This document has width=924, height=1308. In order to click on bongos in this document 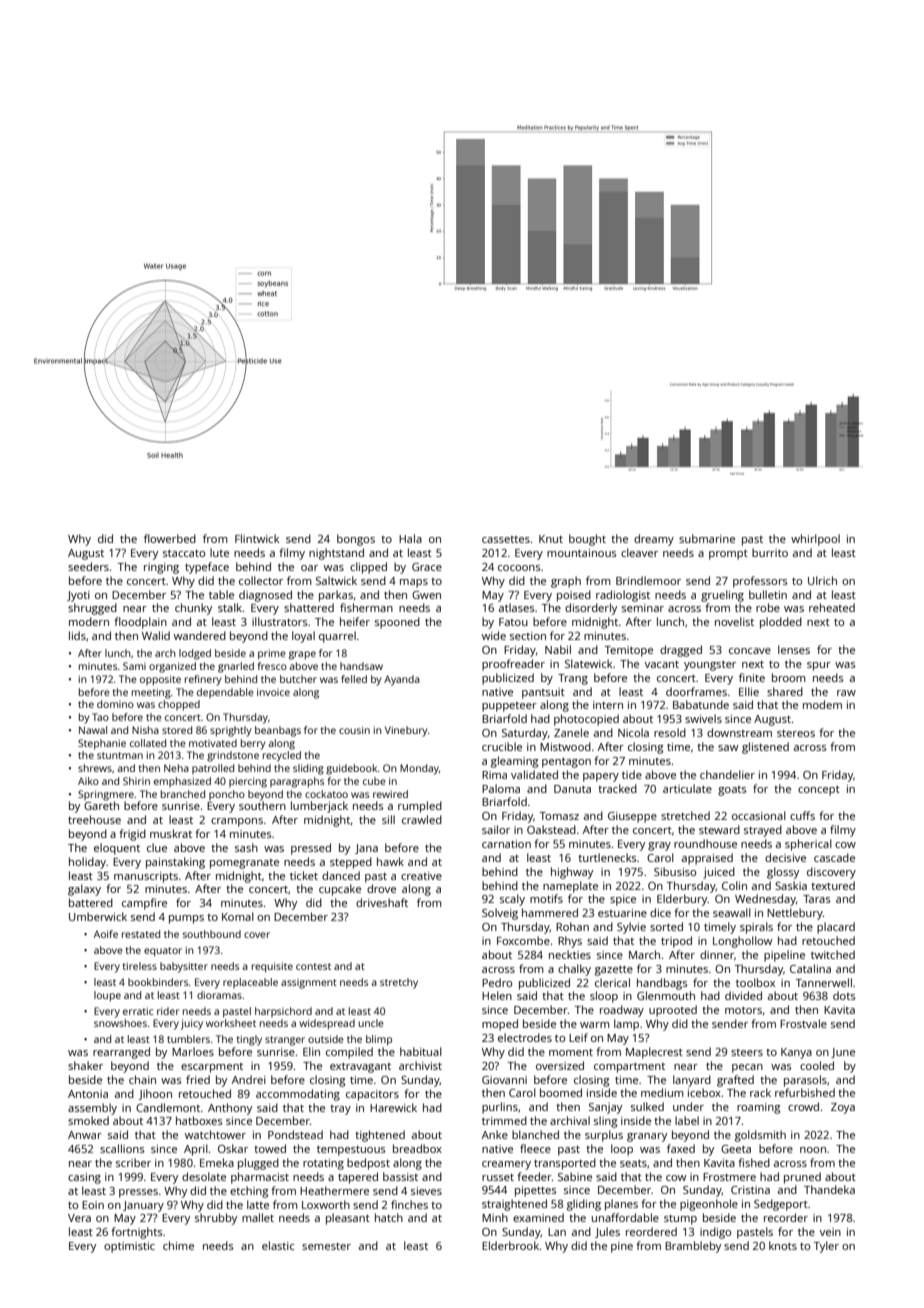, I will do `click(356, 540)`.
